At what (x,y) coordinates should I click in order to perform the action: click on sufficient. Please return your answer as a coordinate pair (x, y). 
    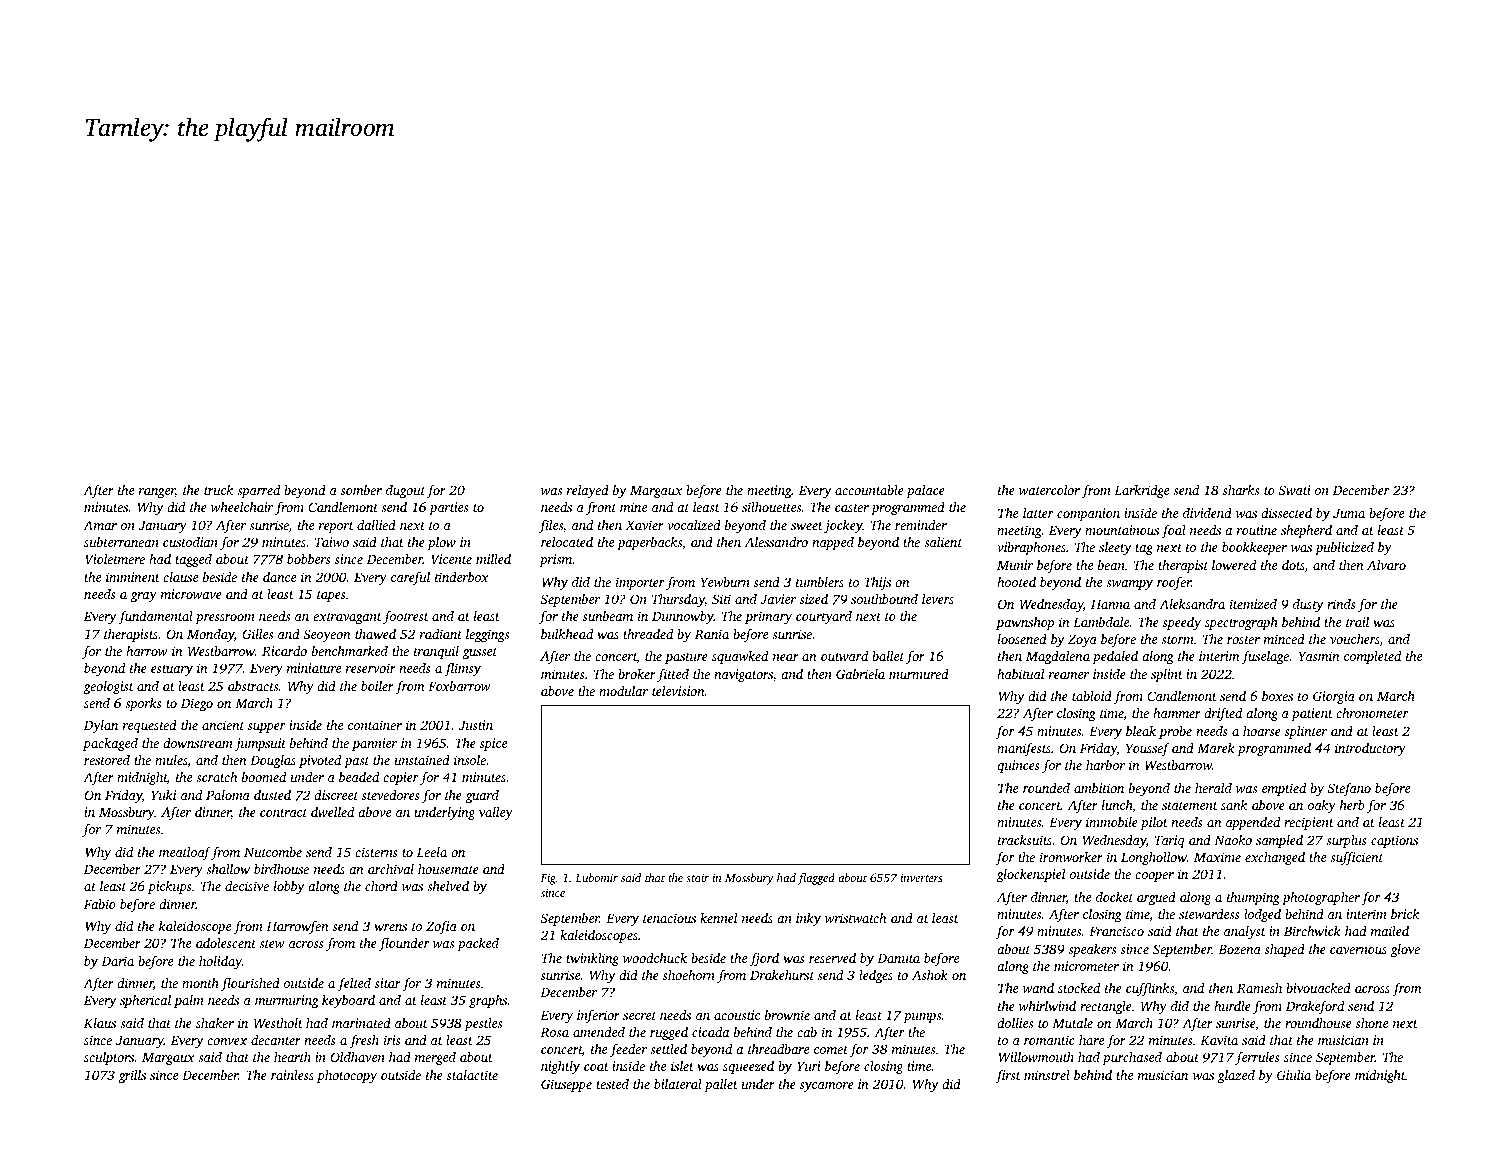
    Looking at the image, I should click on (1356, 858).
